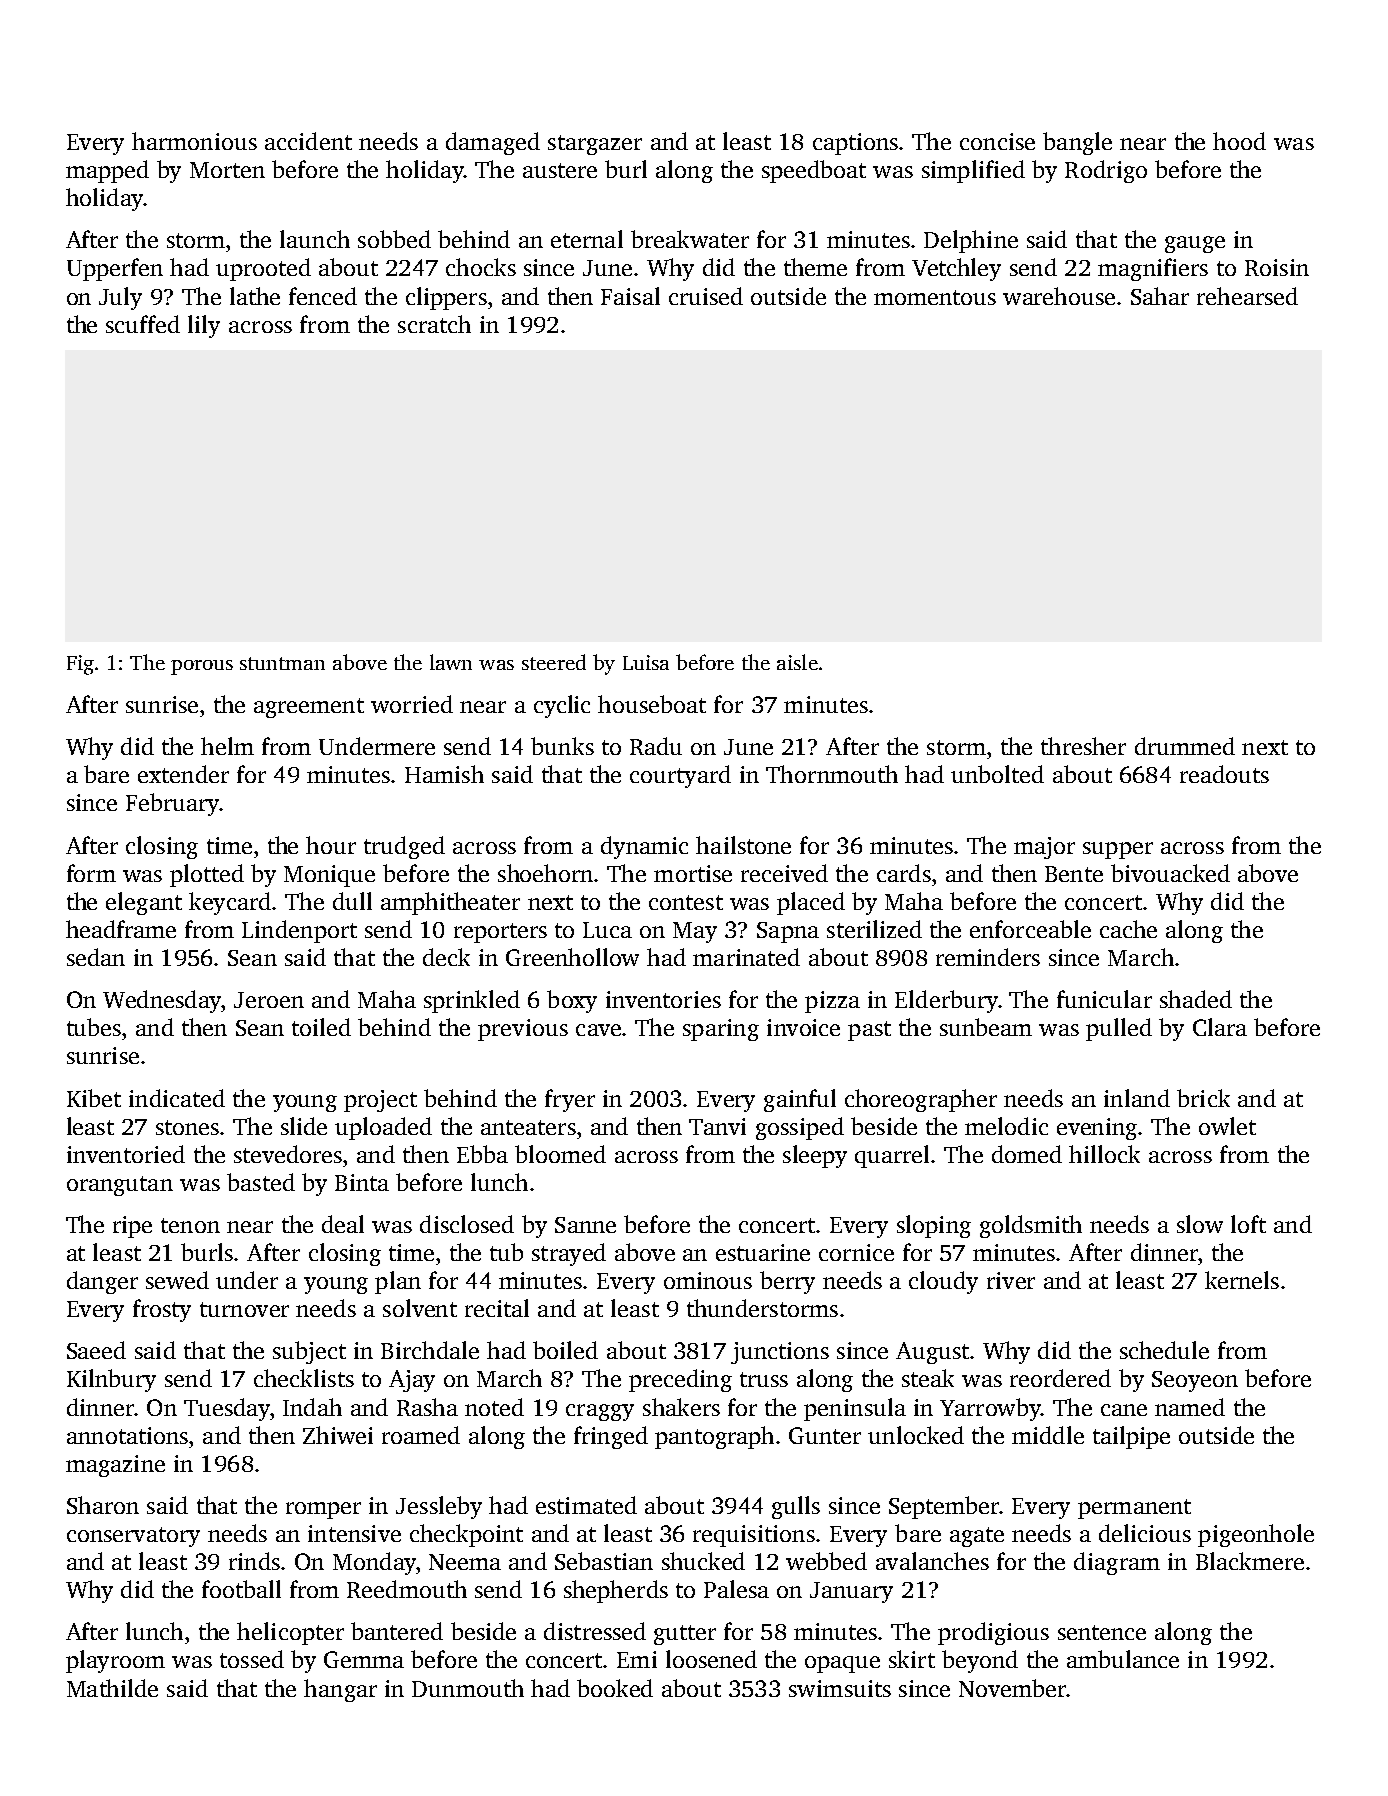 The width and height of the screenshot is (1388, 1796). I want to click on Radu, so click(656, 746).
